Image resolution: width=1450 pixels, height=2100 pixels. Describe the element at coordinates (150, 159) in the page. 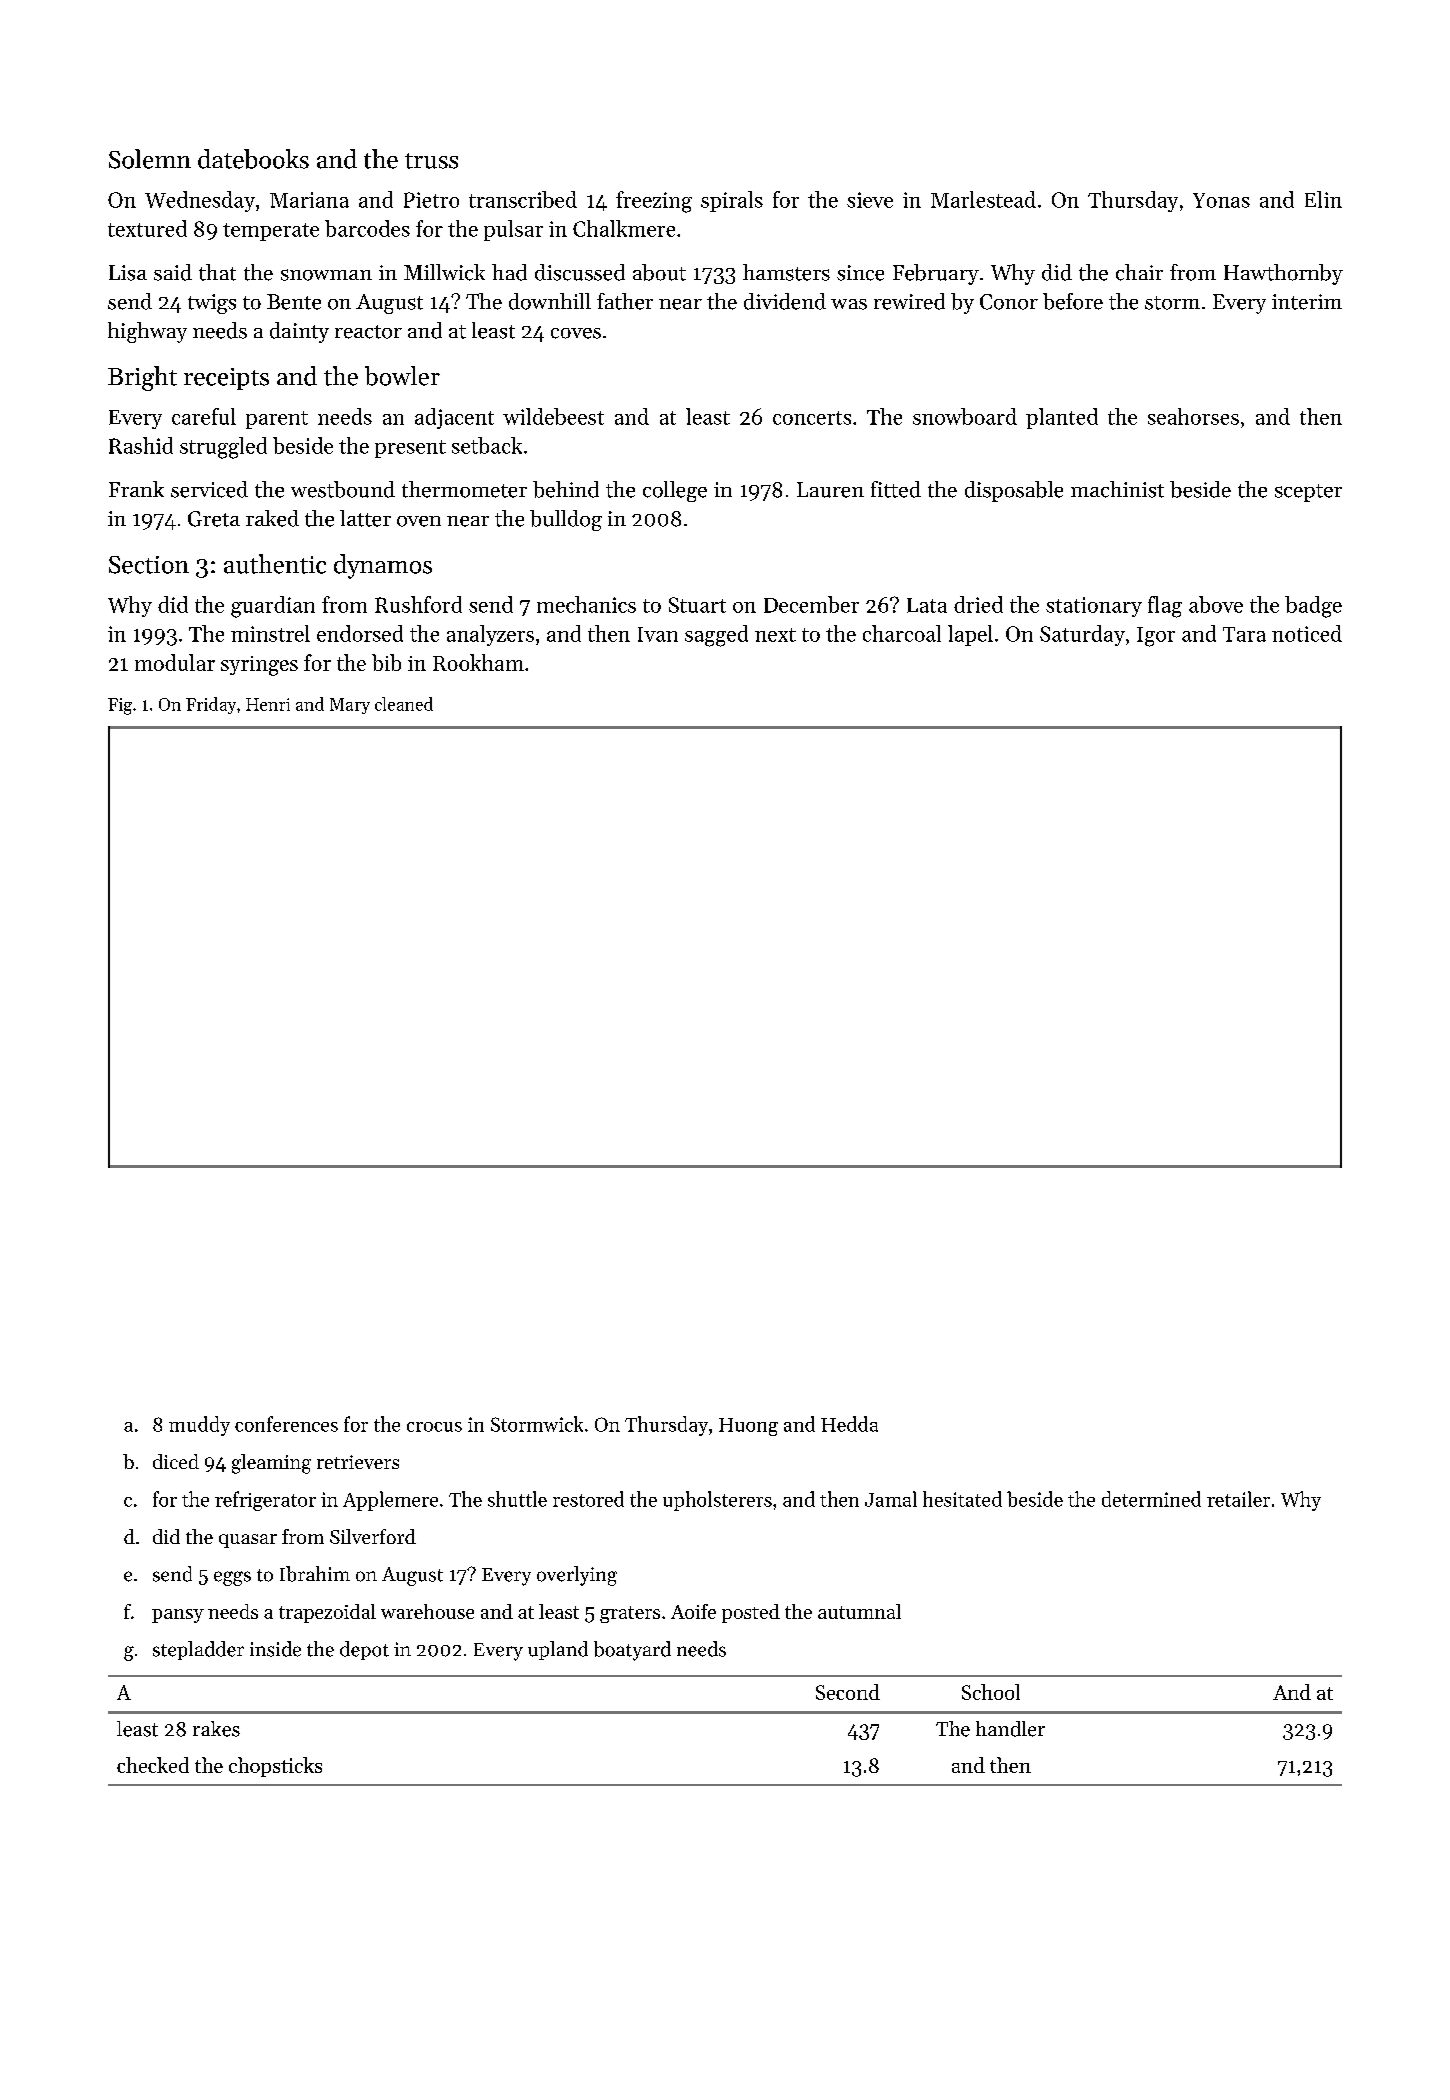

I see `Solemn` at that location.
